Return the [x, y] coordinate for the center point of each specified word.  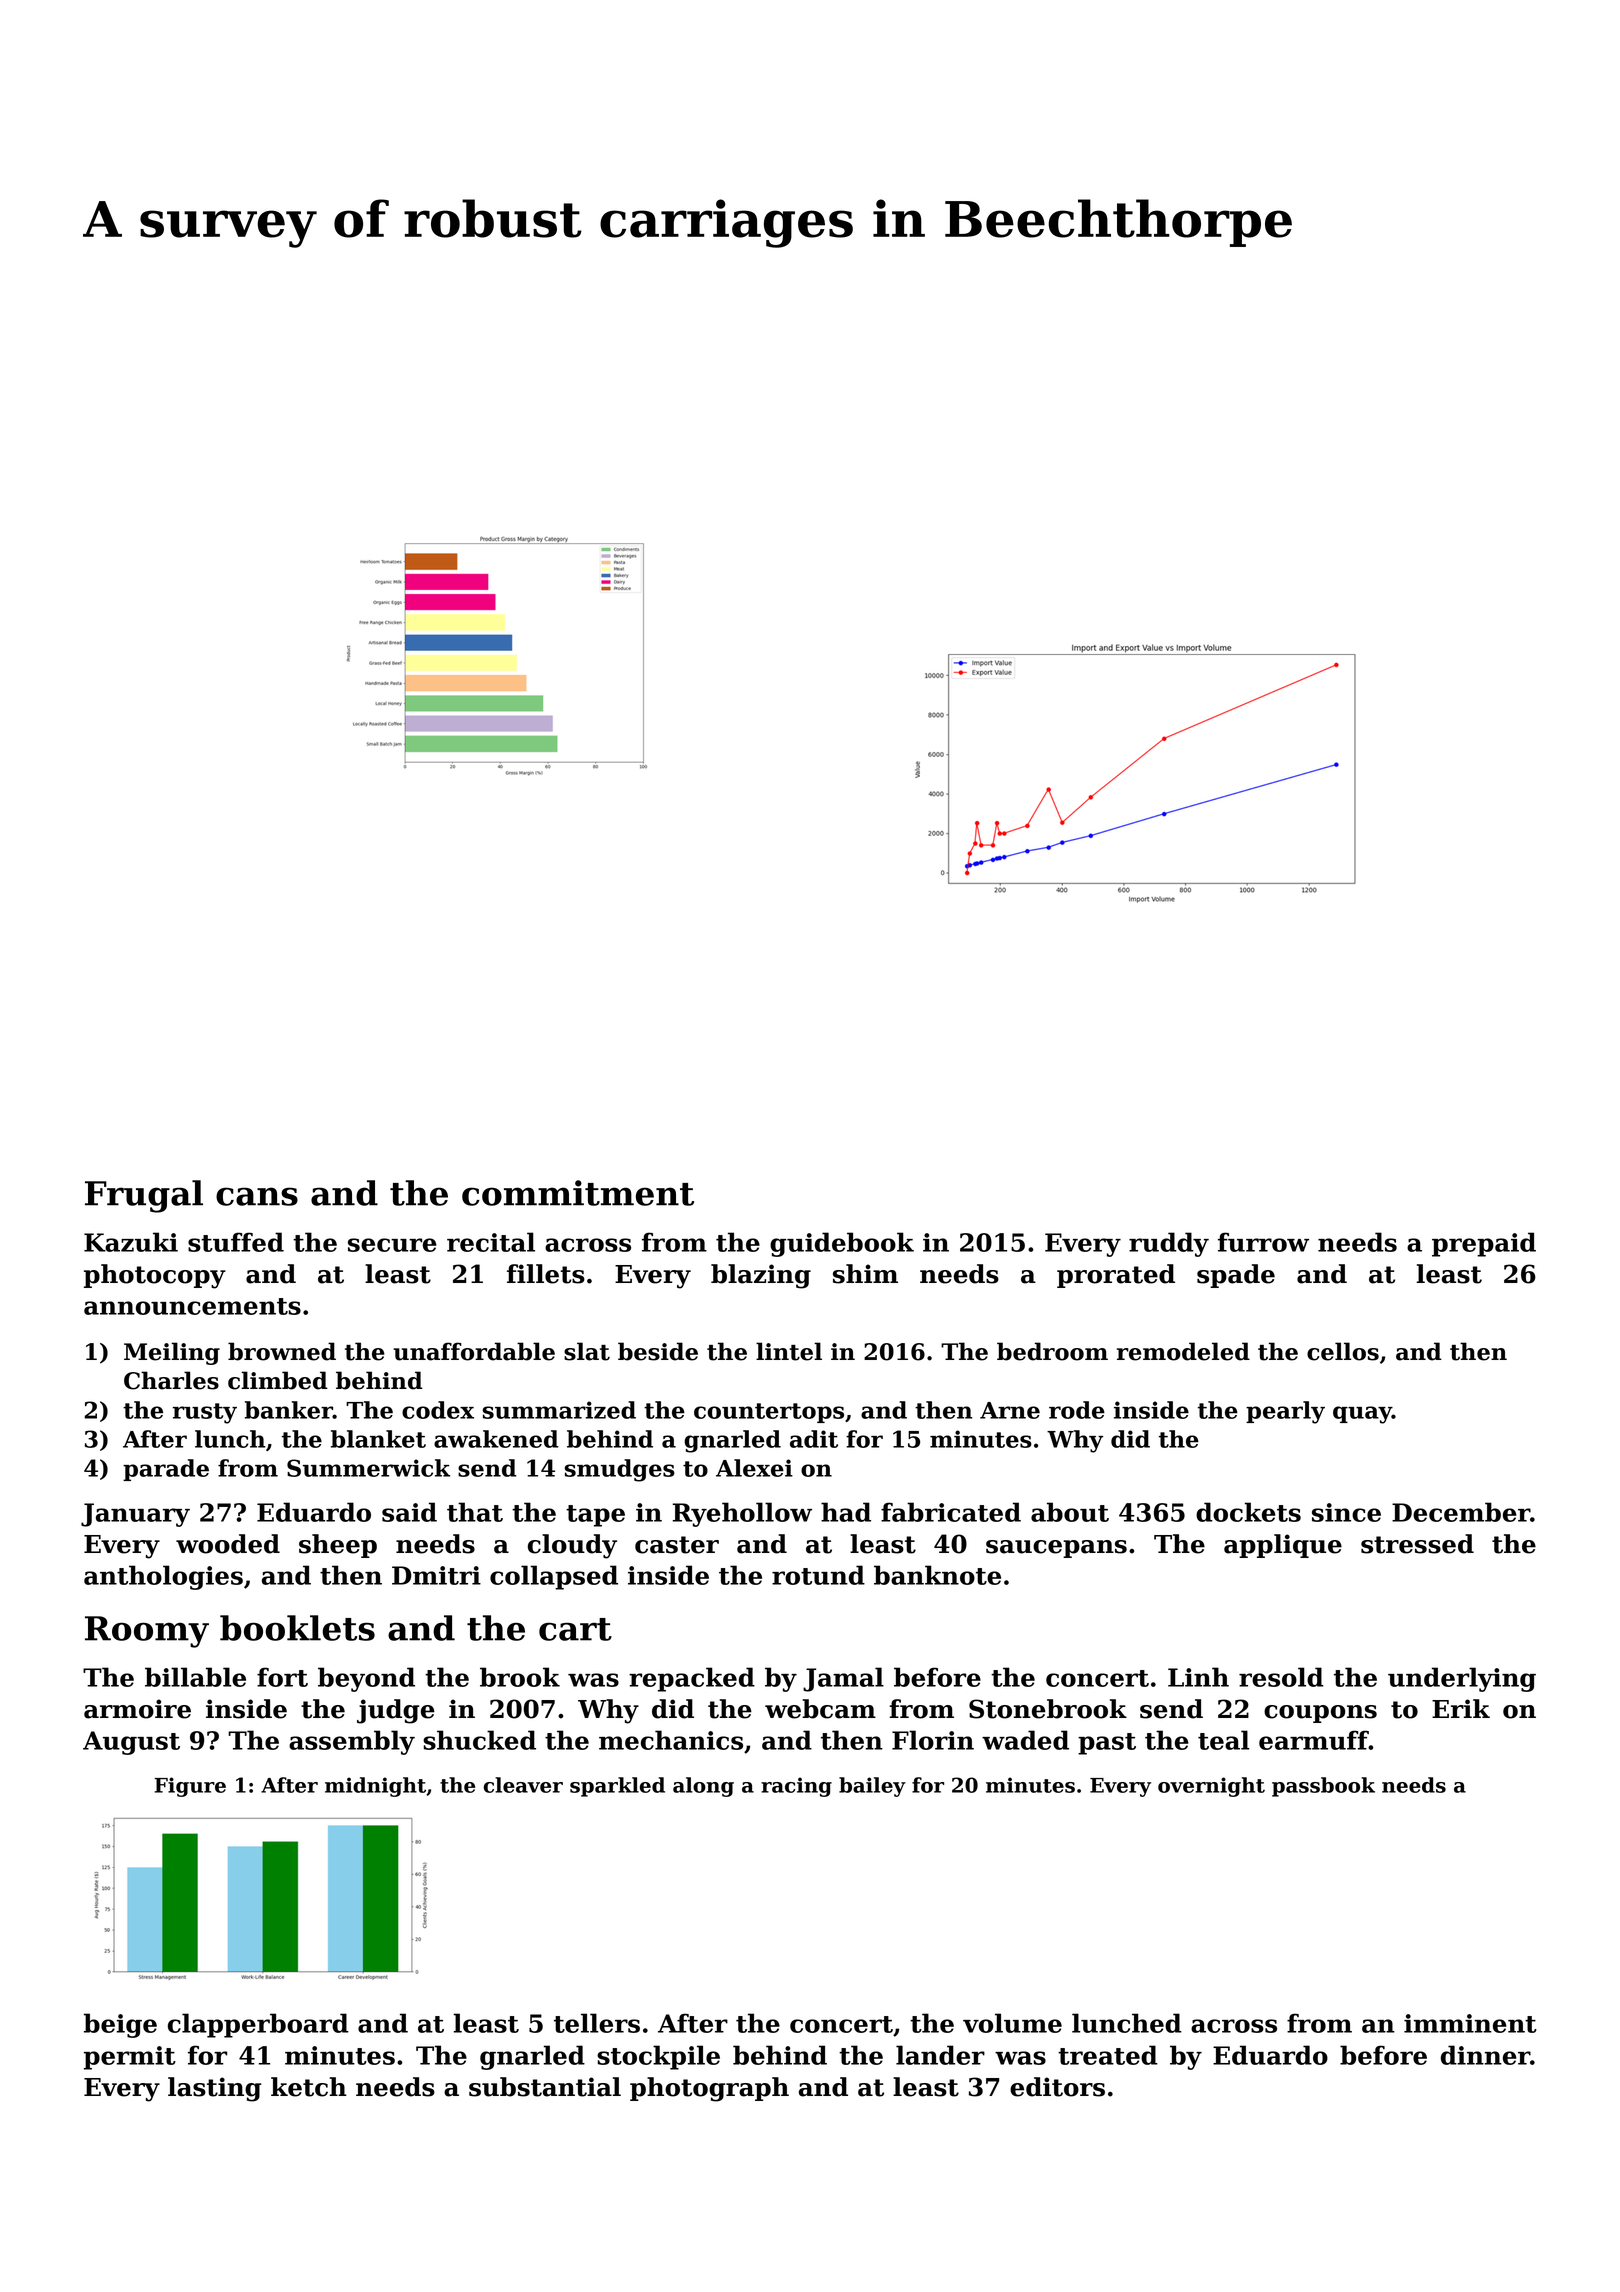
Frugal [144, 1196]
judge [396, 1711]
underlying [1462, 1679]
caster [677, 1545]
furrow [1263, 1242]
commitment [578, 1193]
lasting [214, 2089]
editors [1057, 2087]
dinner [1485, 2055]
